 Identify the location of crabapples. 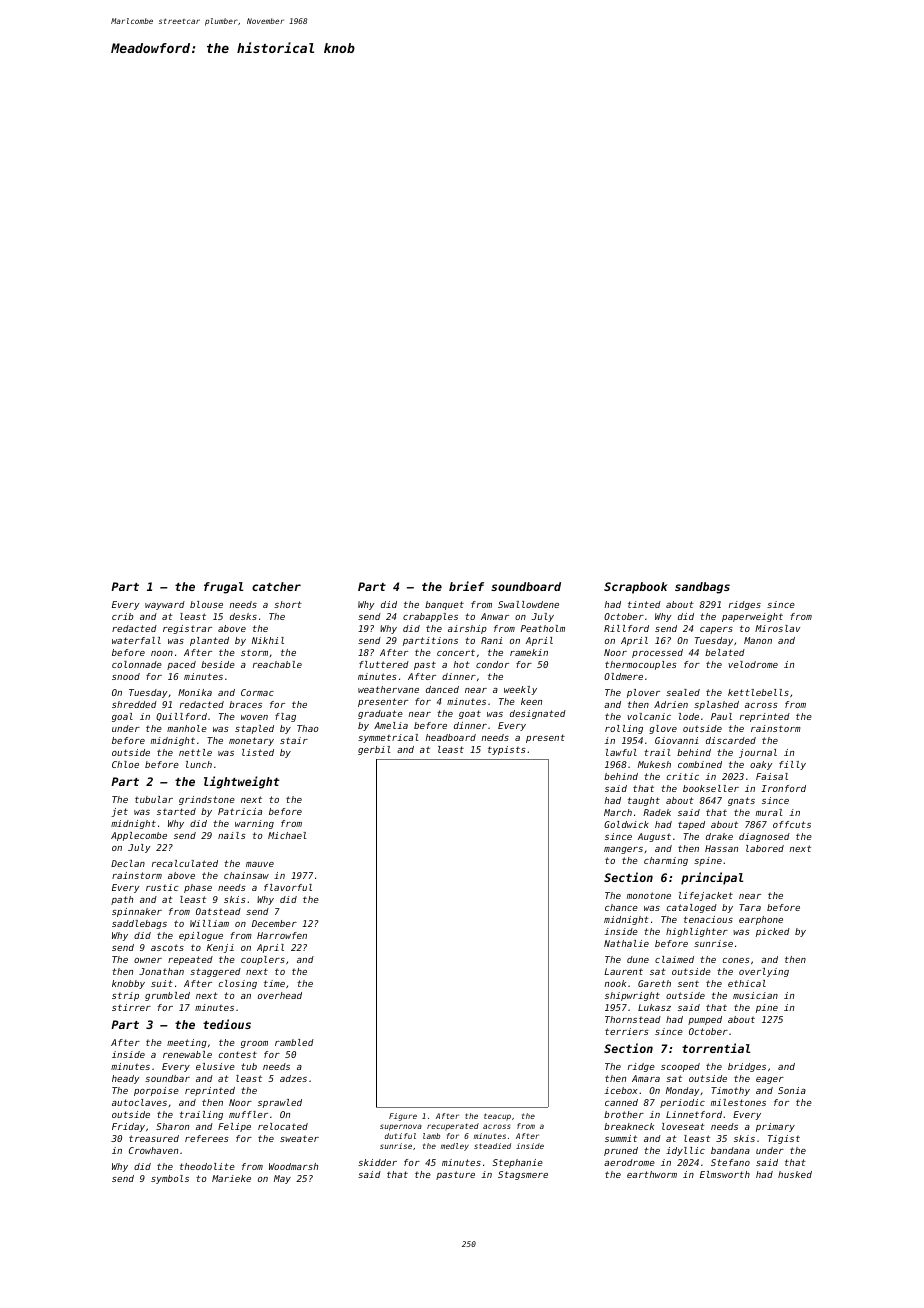
(430, 617).
